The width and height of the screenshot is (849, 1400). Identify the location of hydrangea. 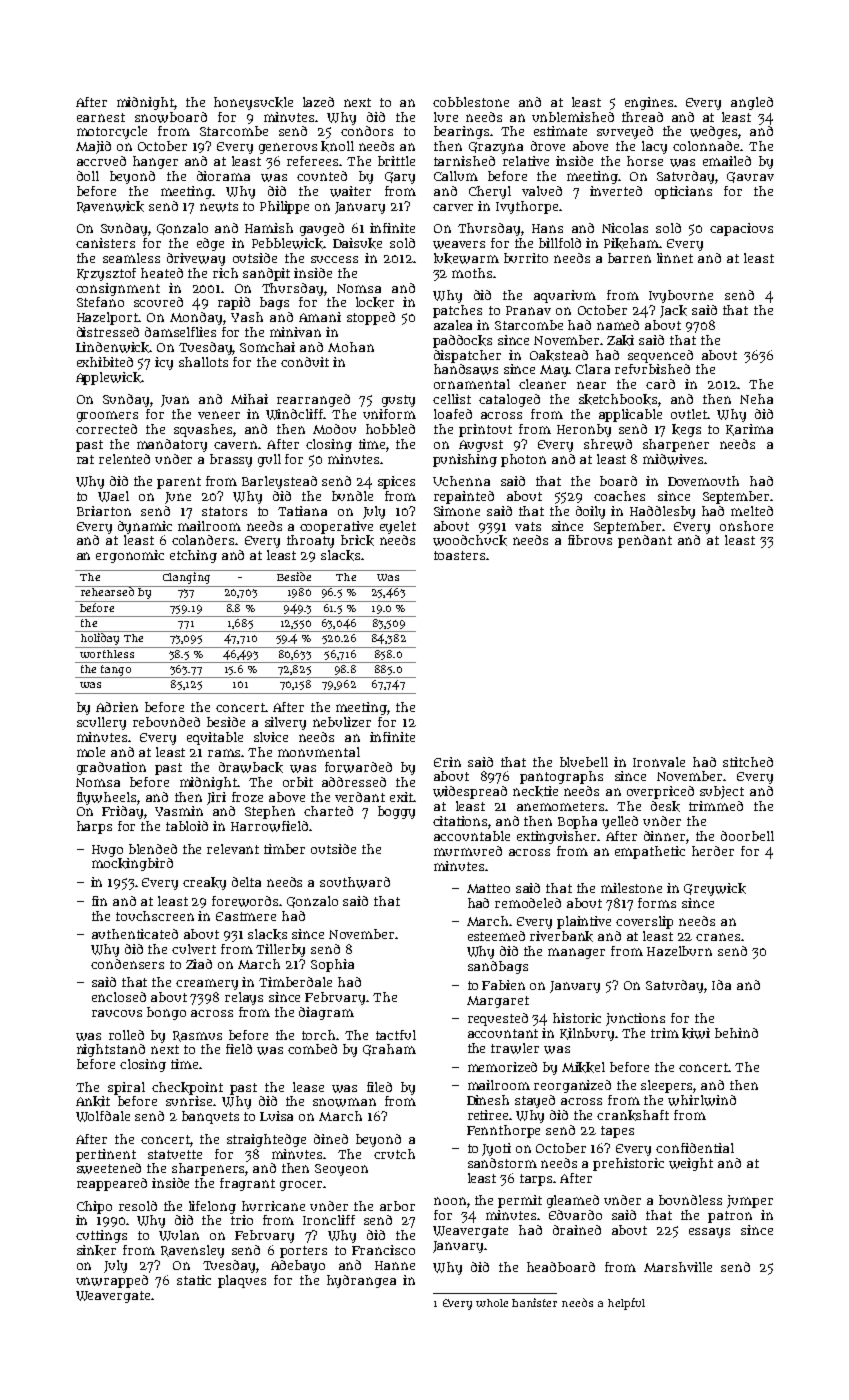
(361, 1281).
